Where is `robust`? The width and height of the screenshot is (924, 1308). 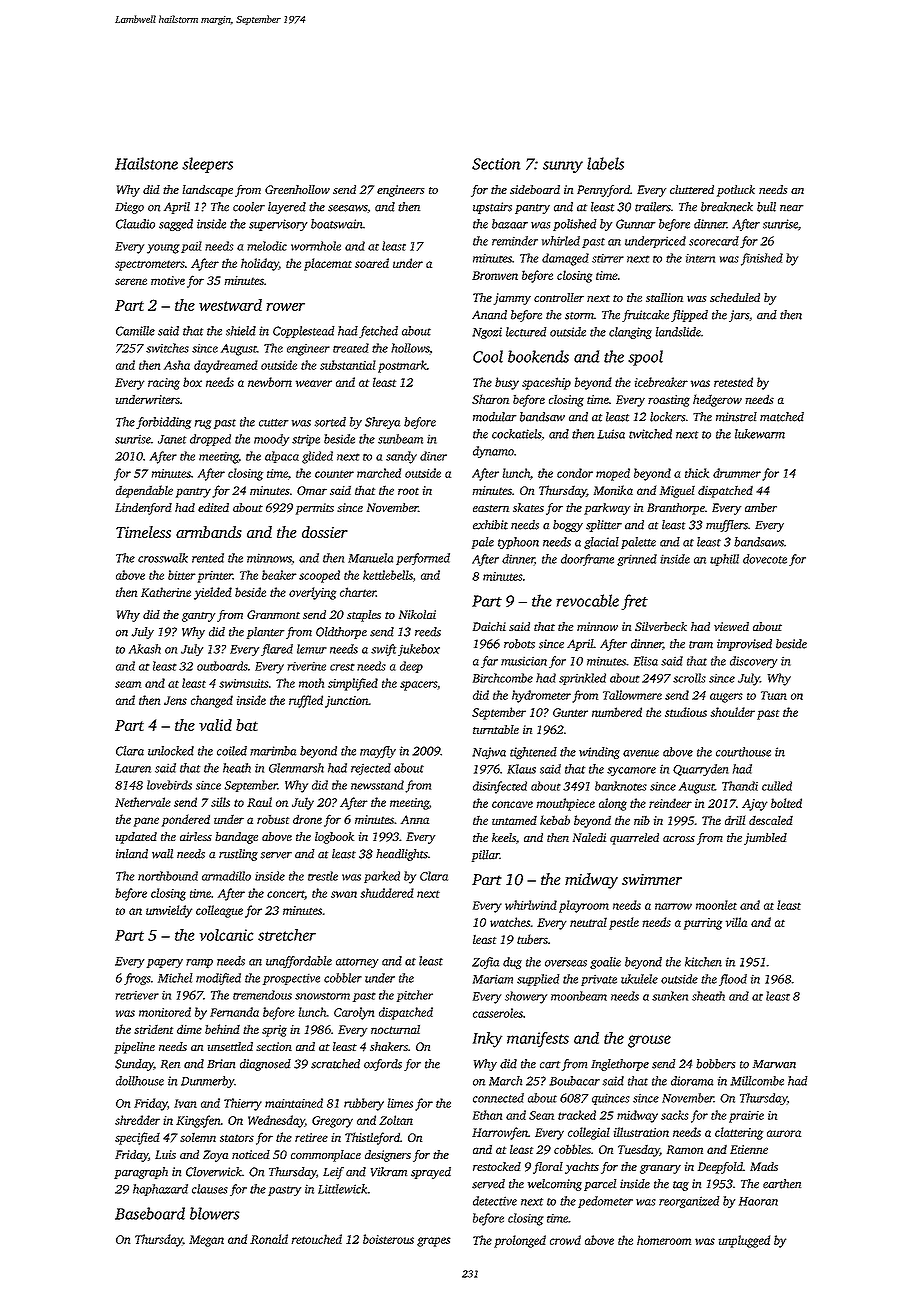 robust is located at coordinates (273, 819).
